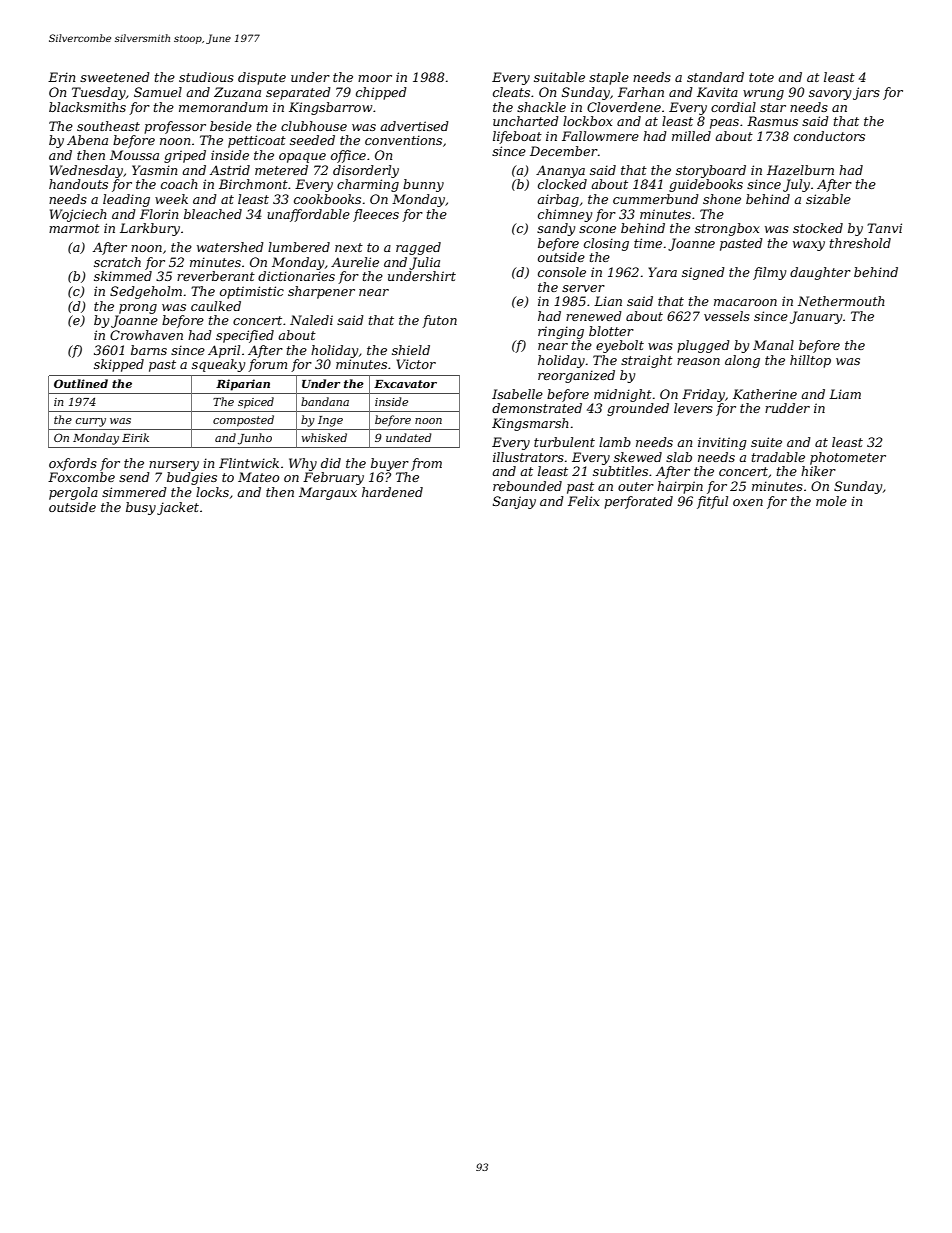 Image resolution: width=952 pixels, height=1233 pixels. I want to click on jars, so click(866, 93).
